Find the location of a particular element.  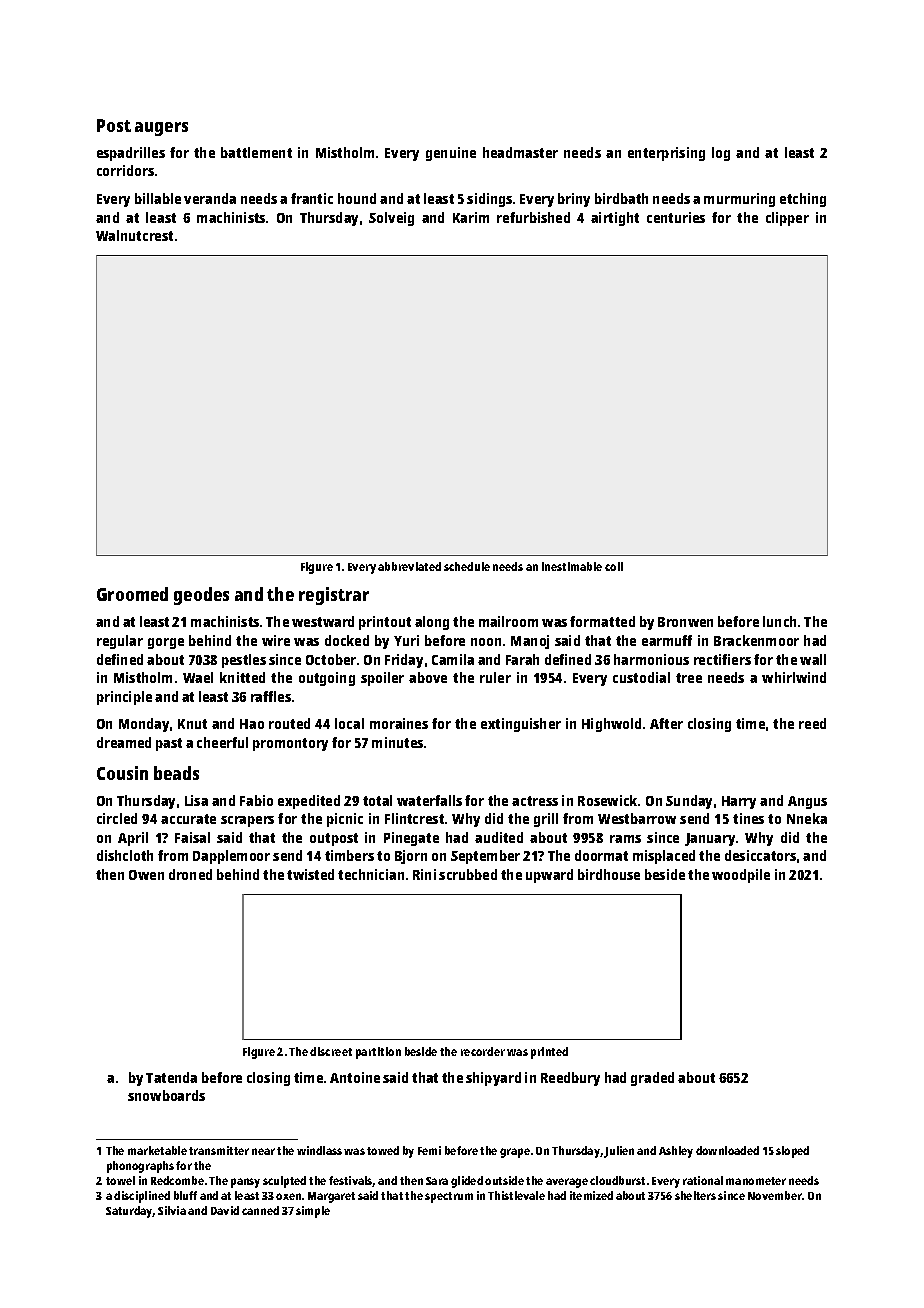

bluff is located at coordinates (185, 1195).
